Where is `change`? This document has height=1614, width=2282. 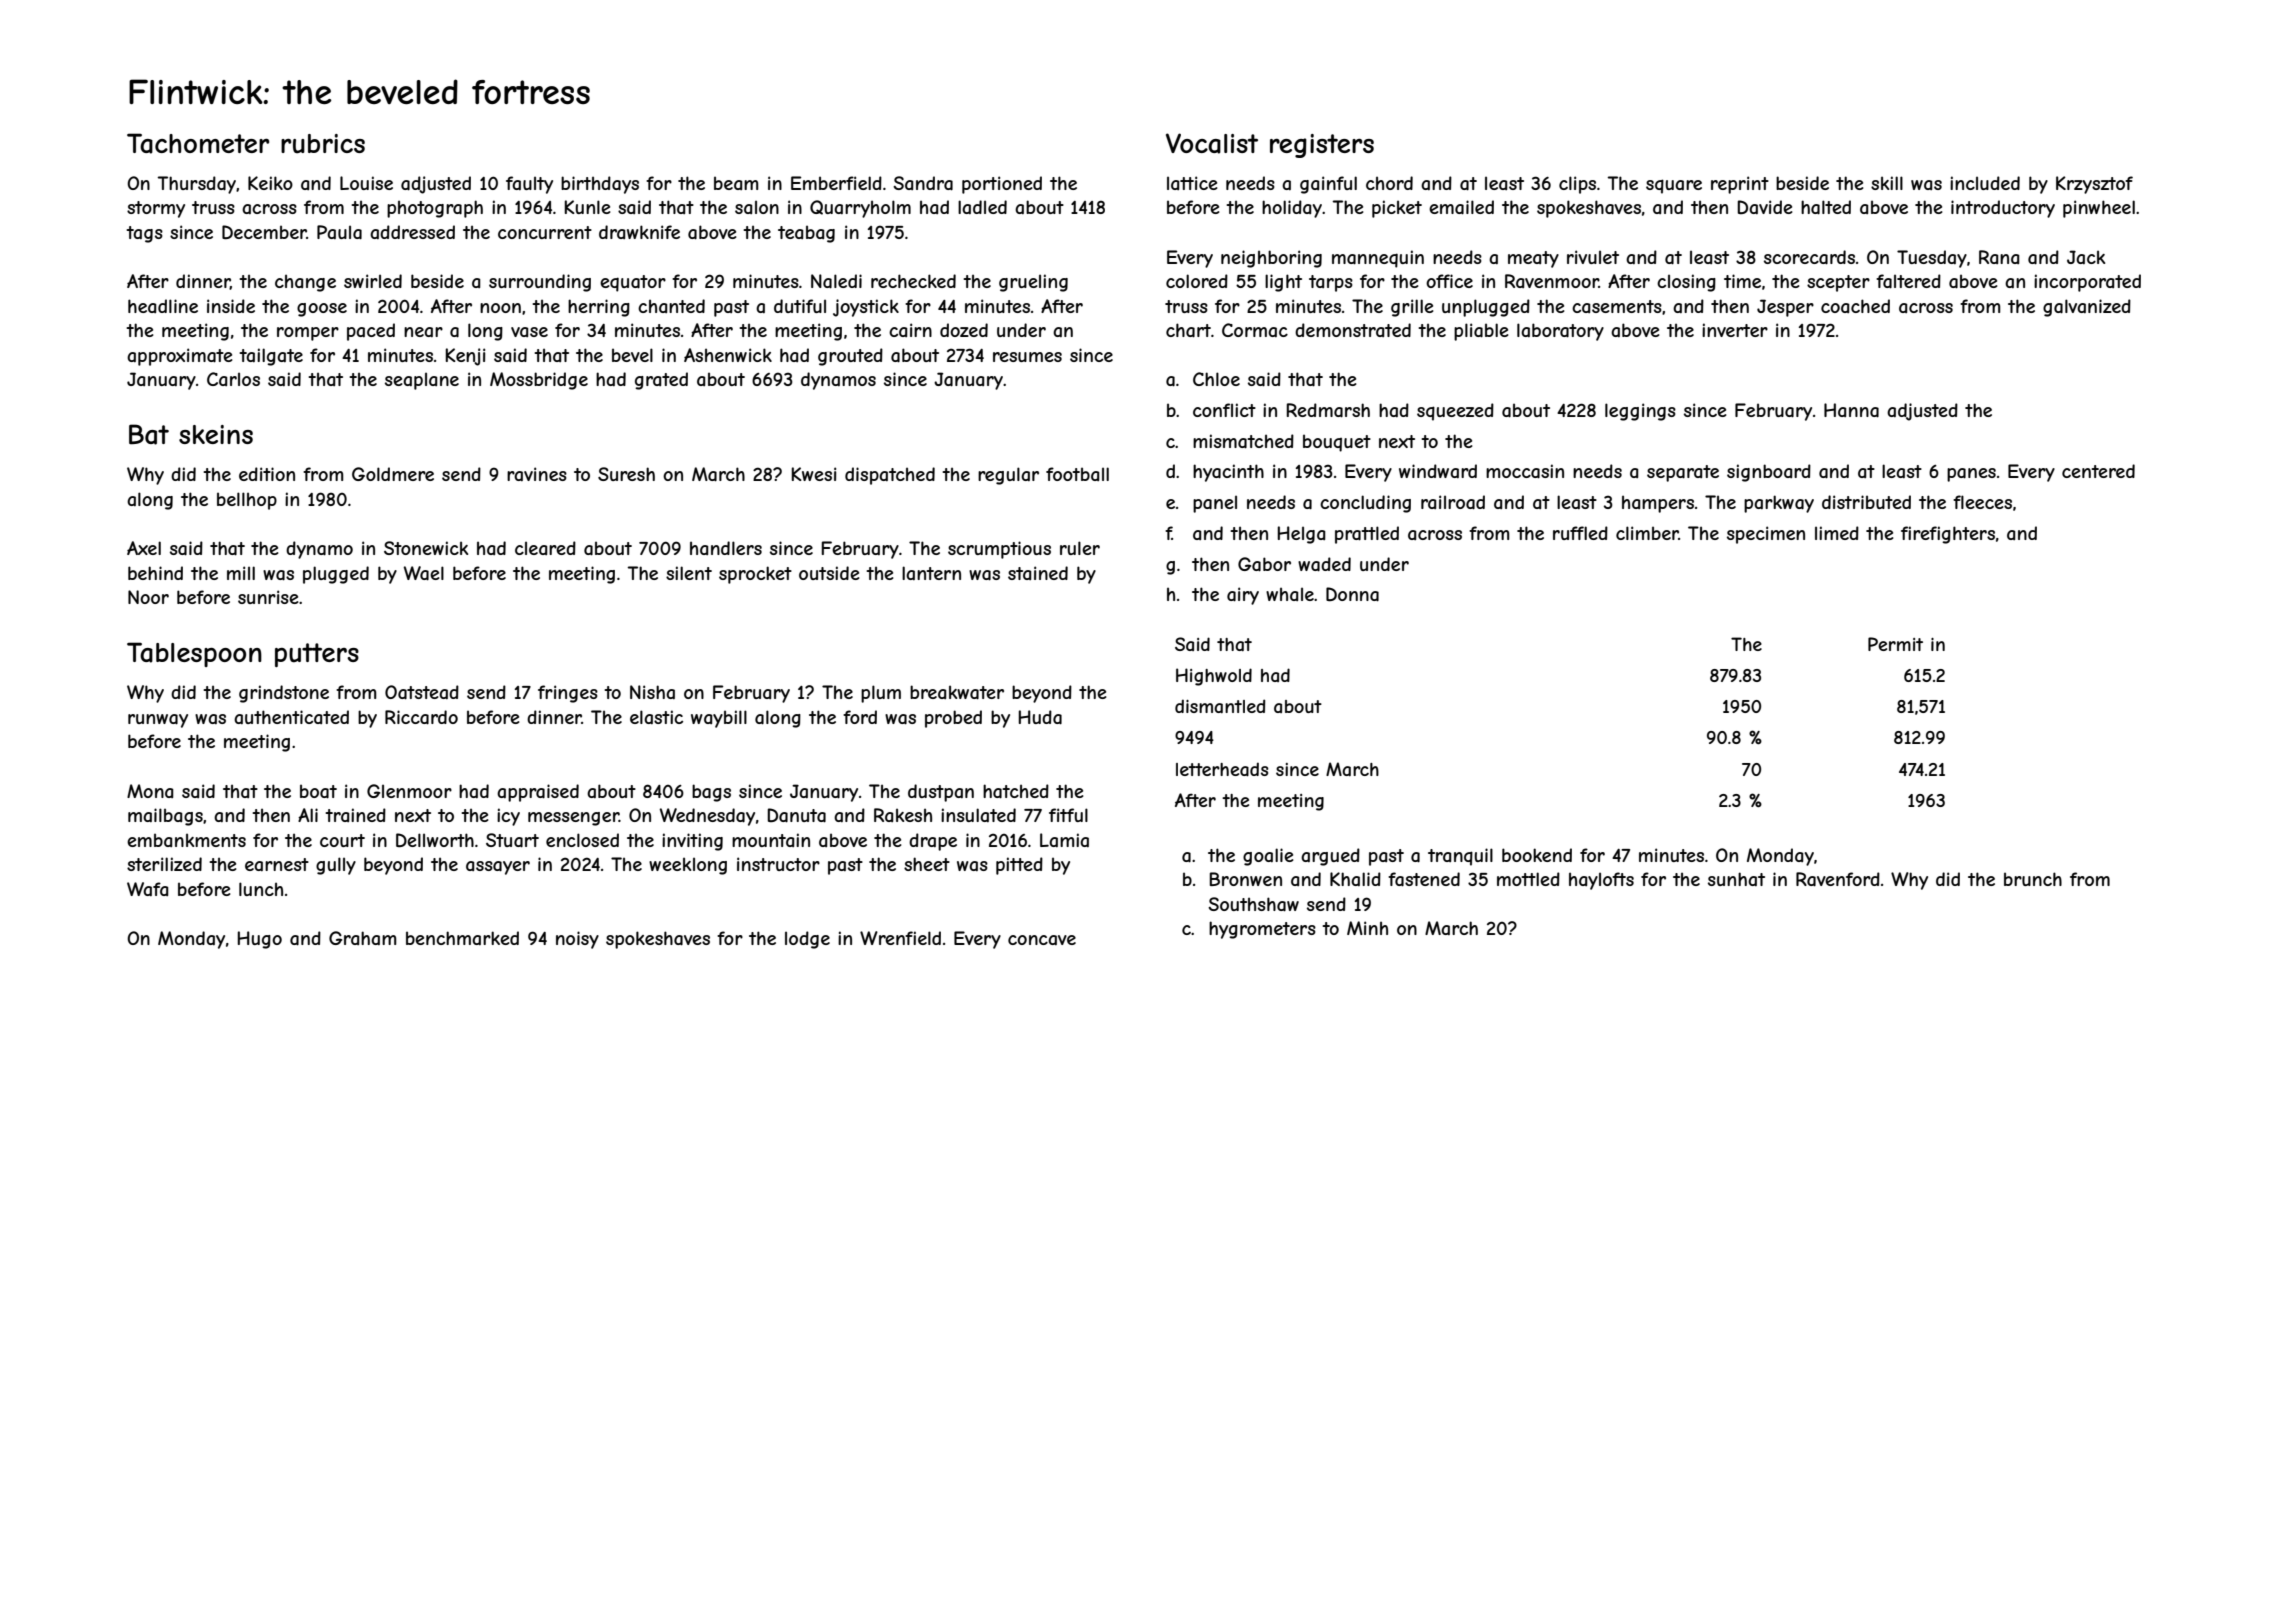
change is located at coordinates (305, 283).
